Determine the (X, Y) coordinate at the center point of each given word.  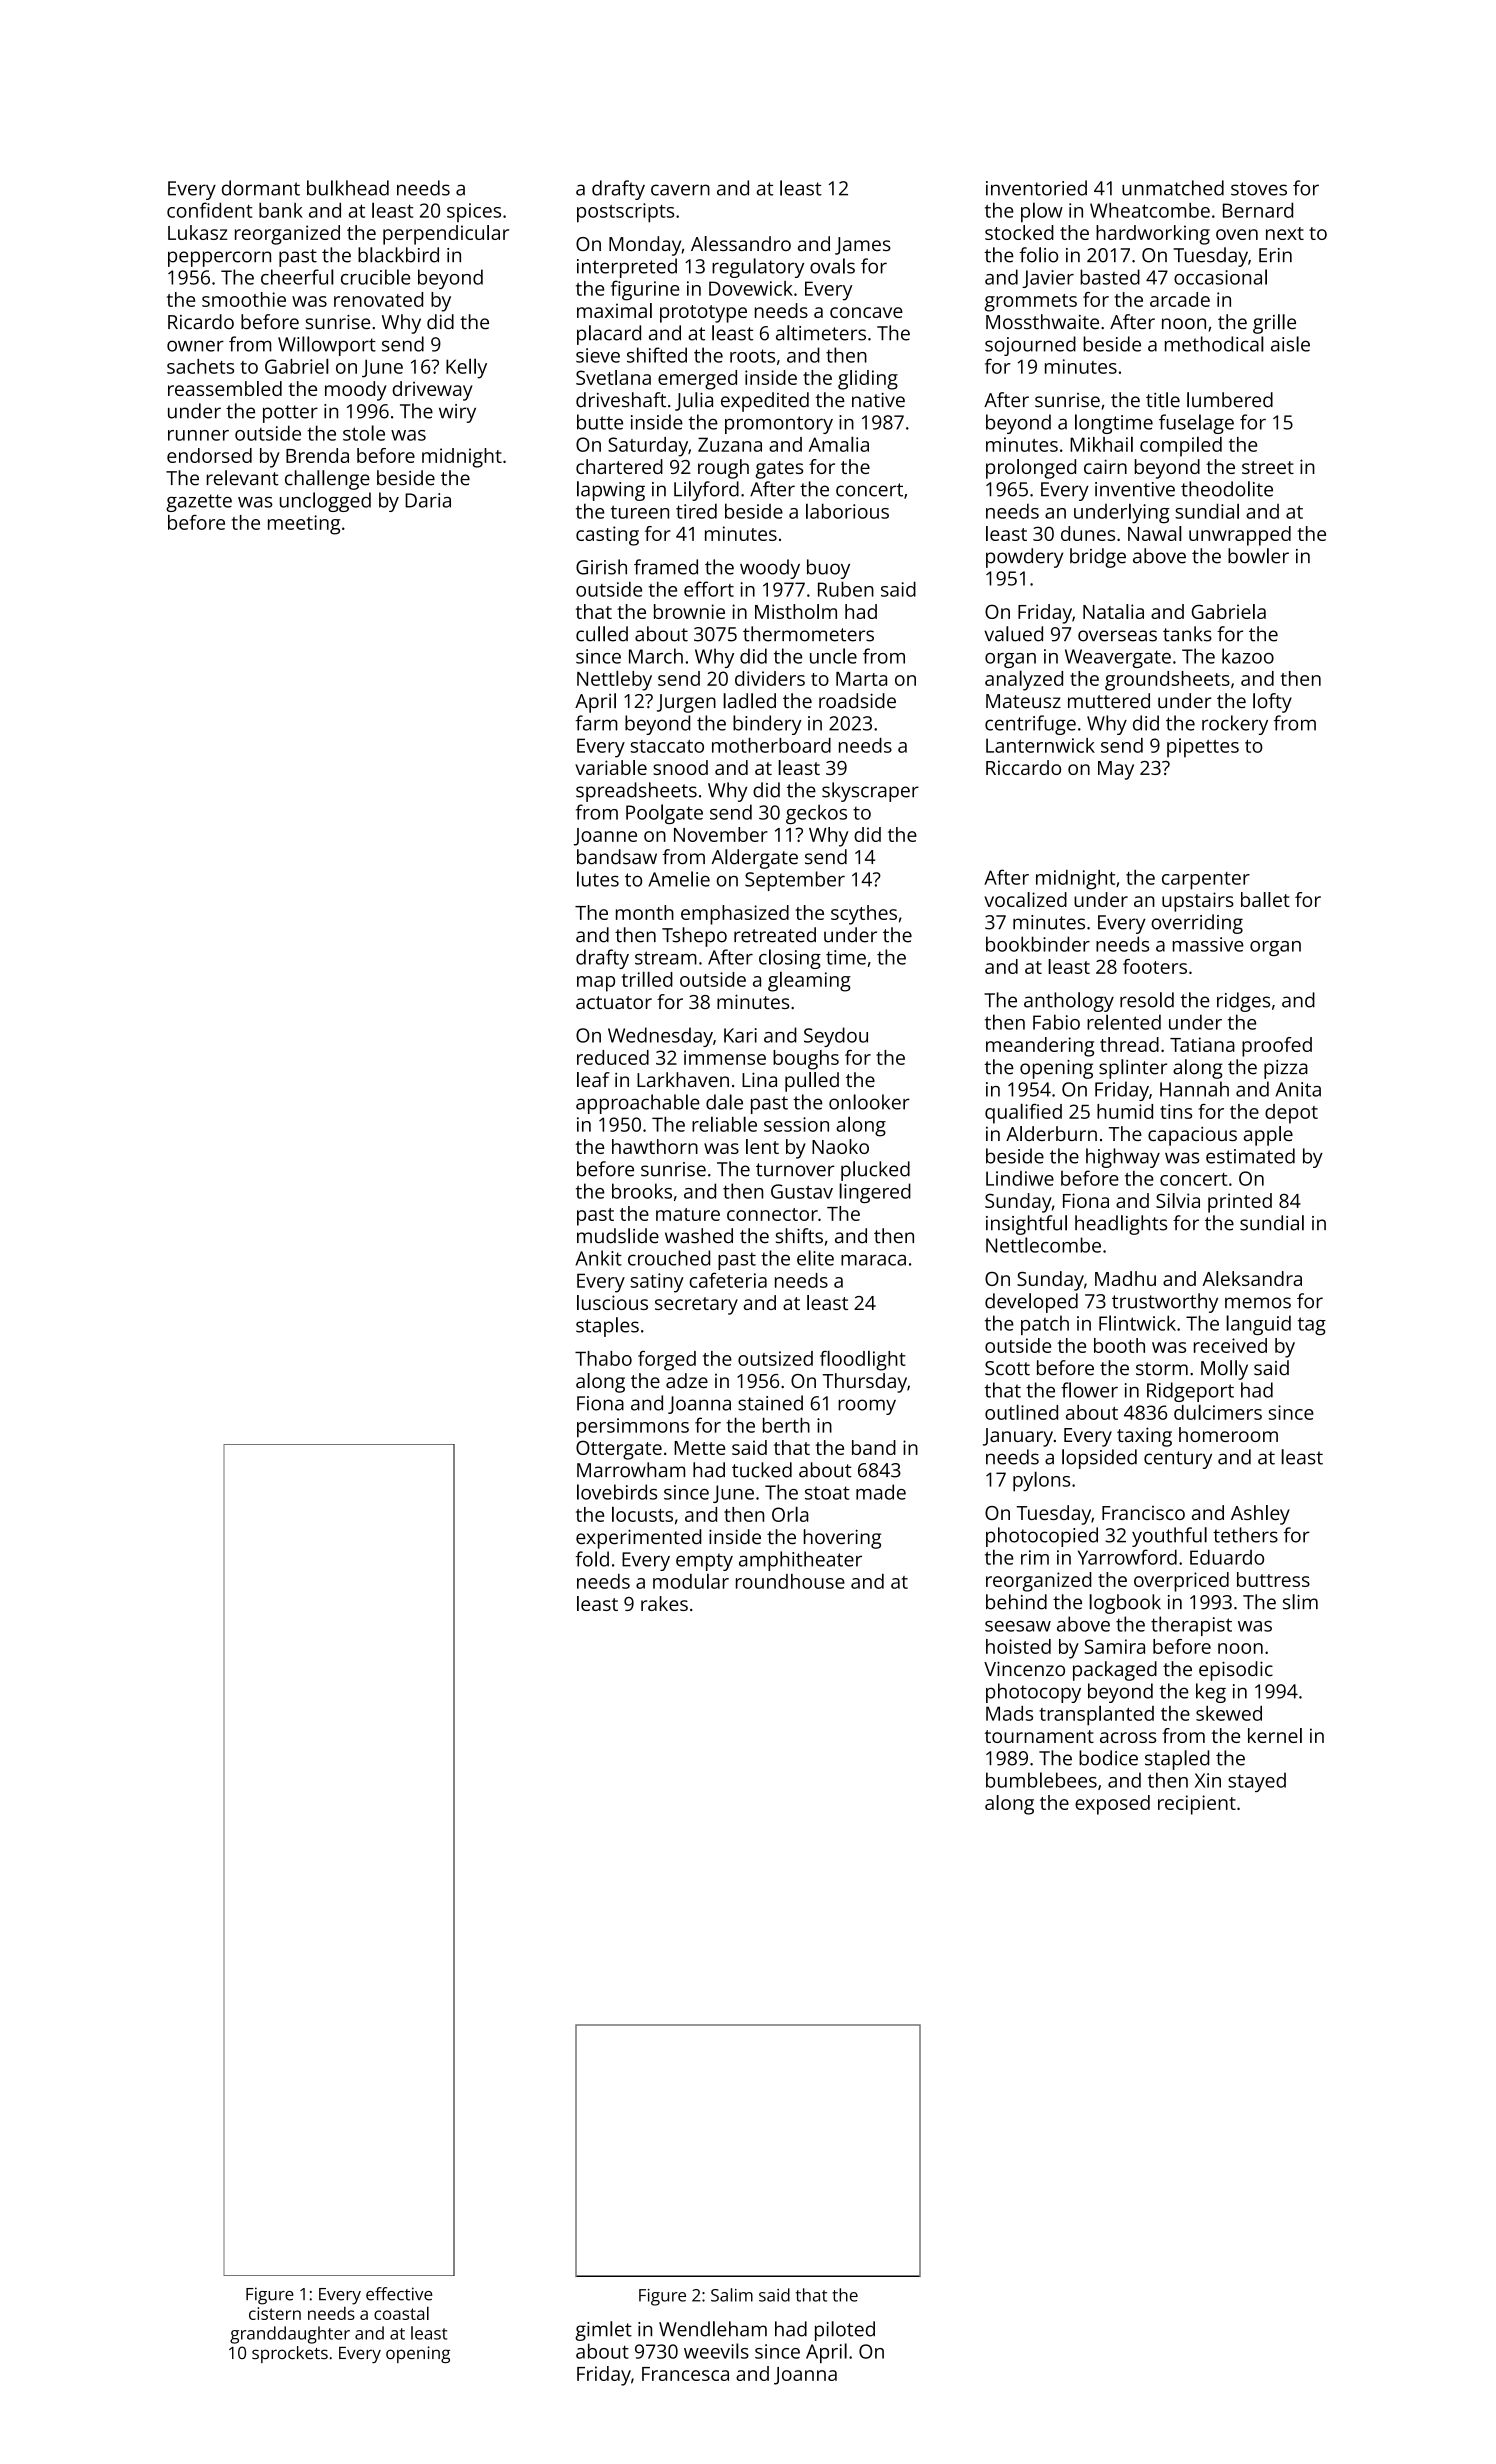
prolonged (1031, 469)
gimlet (603, 2331)
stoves (1259, 189)
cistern (275, 2313)
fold (592, 1559)
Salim (732, 2295)
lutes (598, 879)
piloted (845, 2331)
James (863, 246)
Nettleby (614, 680)
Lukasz (198, 232)
